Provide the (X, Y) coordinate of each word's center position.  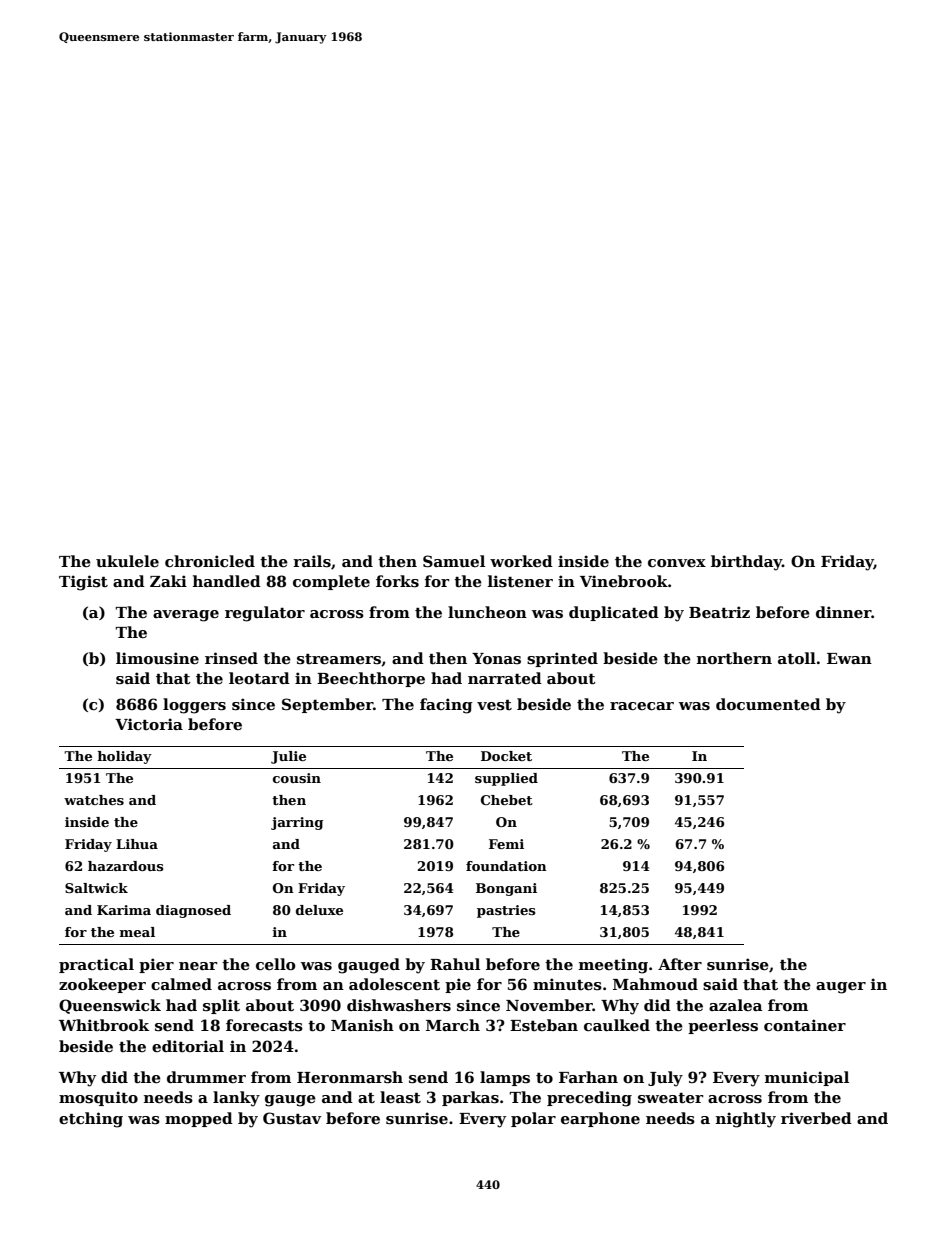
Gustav (292, 1118)
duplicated (614, 613)
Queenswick (110, 1006)
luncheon (487, 612)
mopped (199, 1119)
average (186, 616)
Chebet (507, 800)
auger (841, 988)
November (549, 1005)
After (680, 964)
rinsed (231, 658)
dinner (844, 612)
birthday (746, 563)
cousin (297, 778)
